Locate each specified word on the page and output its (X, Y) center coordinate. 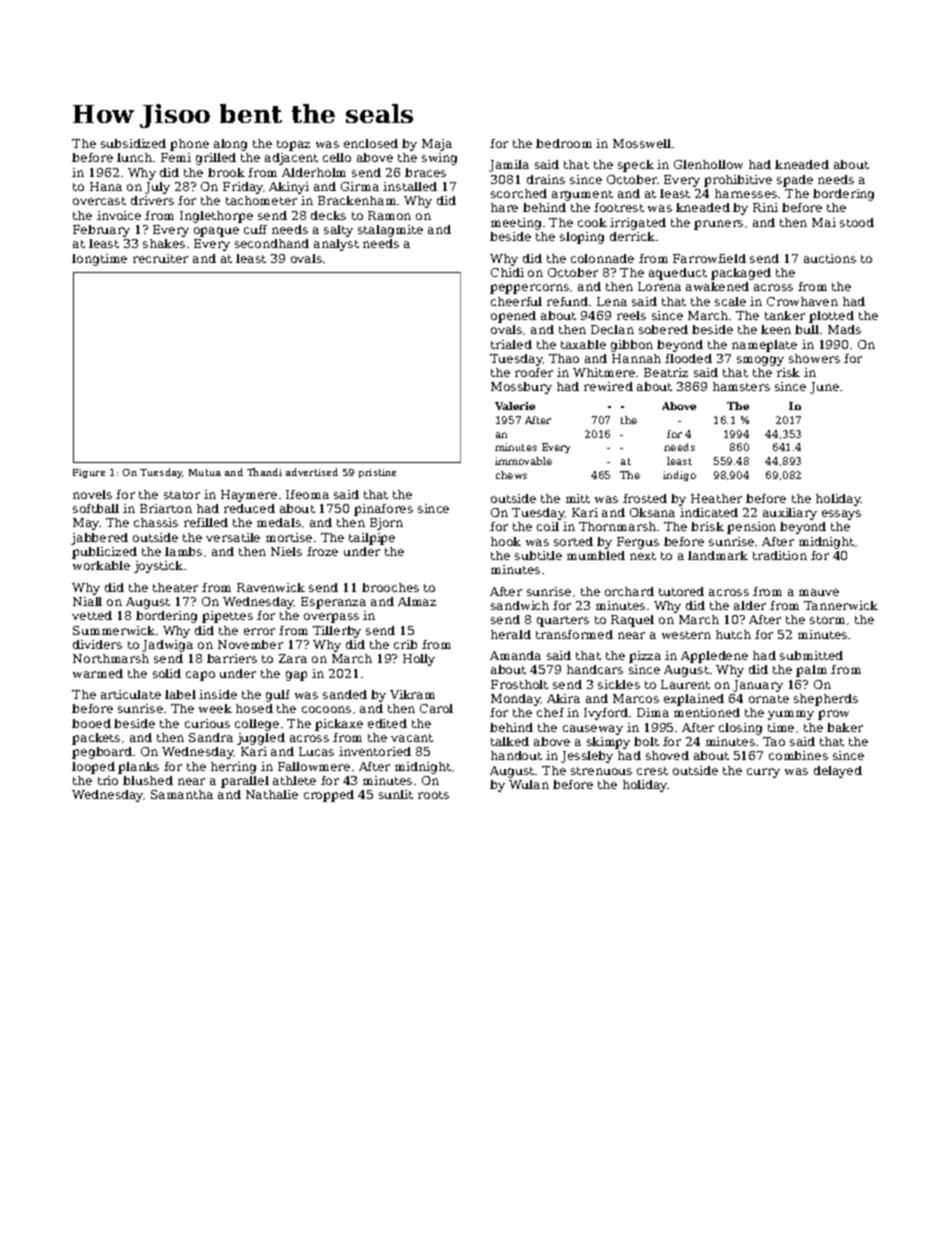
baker (845, 727)
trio (108, 780)
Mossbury (521, 388)
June (824, 388)
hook (506, 541)
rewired (608, 386)
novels (92, 494)
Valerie (515, 406)
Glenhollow (708, 164)
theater (175, 587)
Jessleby (587, 757)
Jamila (509, 166)
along (230, 145)
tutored (681, 591)
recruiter (160, 258)
